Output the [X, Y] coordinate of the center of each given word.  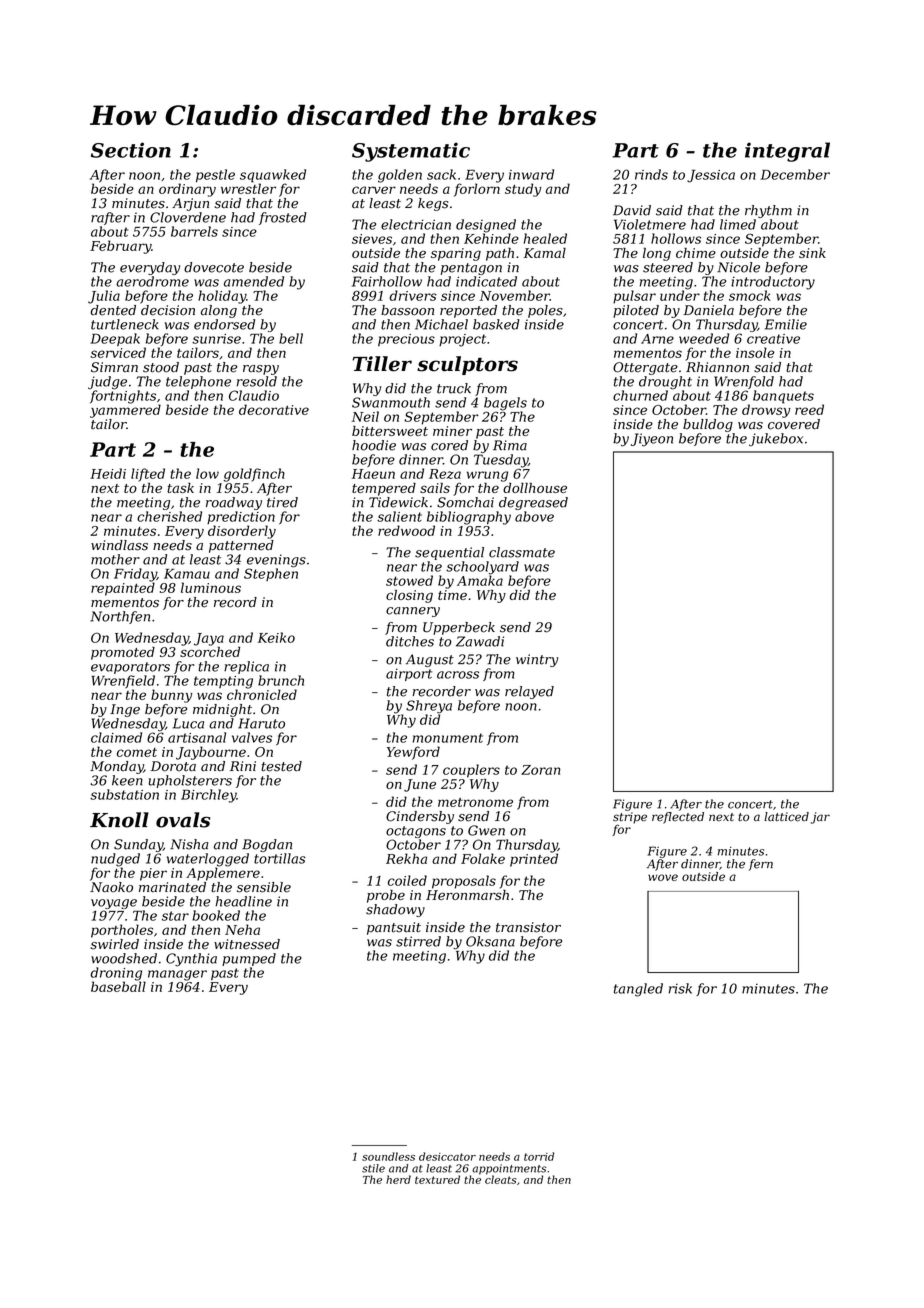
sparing [456, 254]
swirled [115, 944]
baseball [118, 986]
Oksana [490, 941]
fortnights [123, 397]
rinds [651, 174]
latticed [786, 817]
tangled [638, 990]
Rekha [406, 858]
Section [131, 150]
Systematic [411, 152]
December [795, 174]
